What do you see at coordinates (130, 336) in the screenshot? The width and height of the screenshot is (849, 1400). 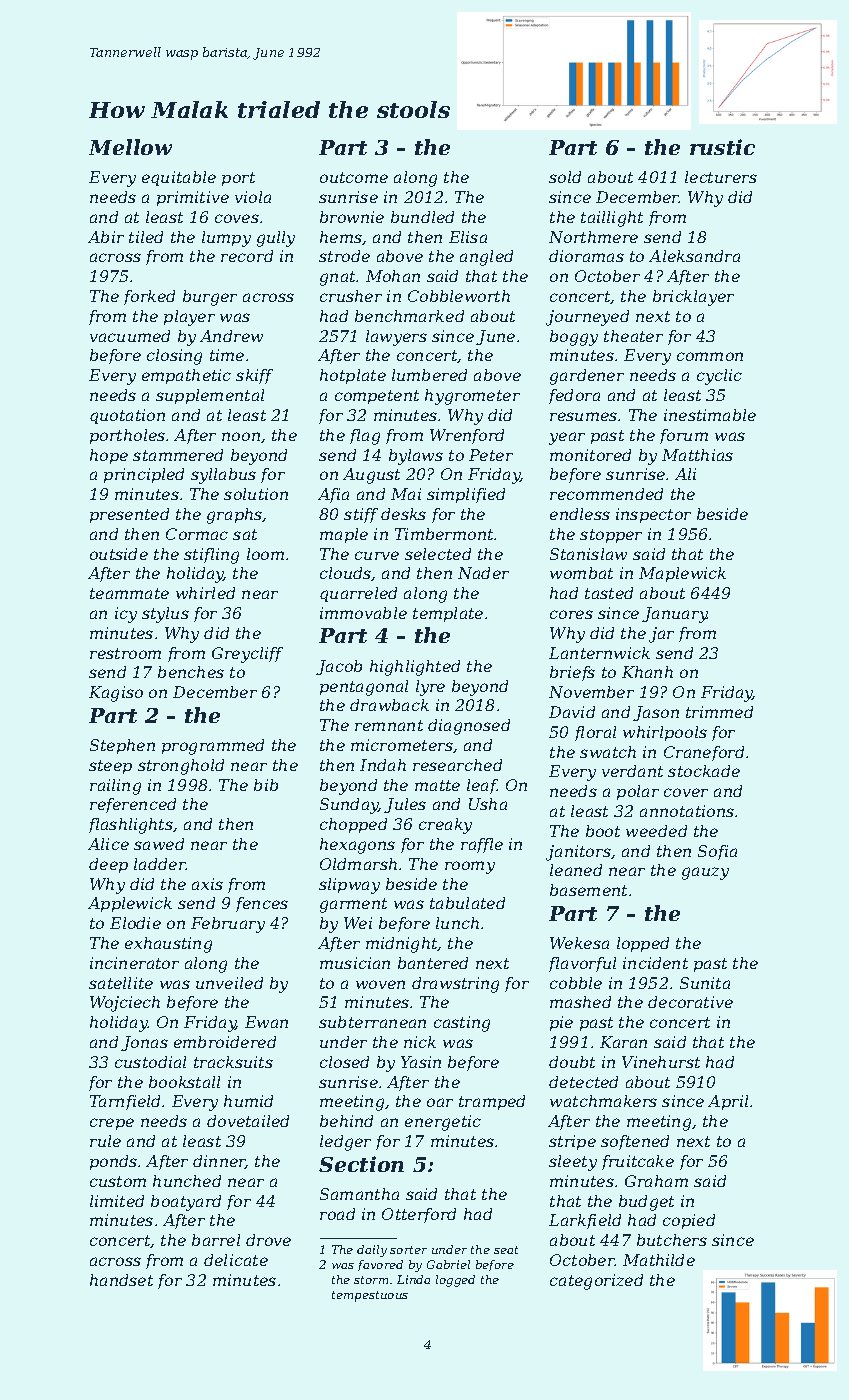 I see `vacuumed` at bounding box center [130, 336].
